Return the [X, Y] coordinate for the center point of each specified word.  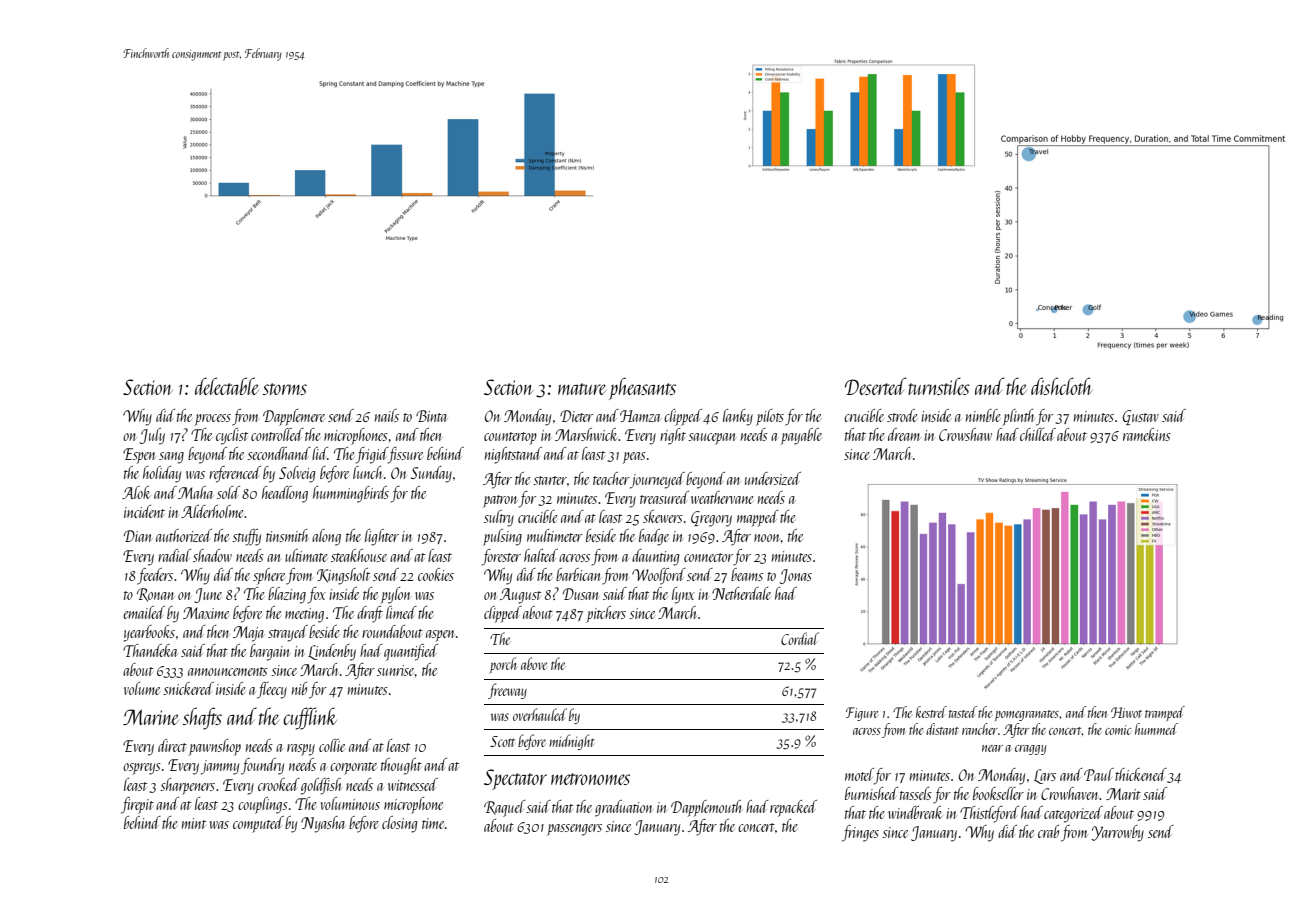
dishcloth [1062, 386]
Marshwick [587, 434]
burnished [871, 793]
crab [1048, 831]
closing [399, 824]
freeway [507, 691]
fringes [860, 833]
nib [299, 688]
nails [387, 415]
